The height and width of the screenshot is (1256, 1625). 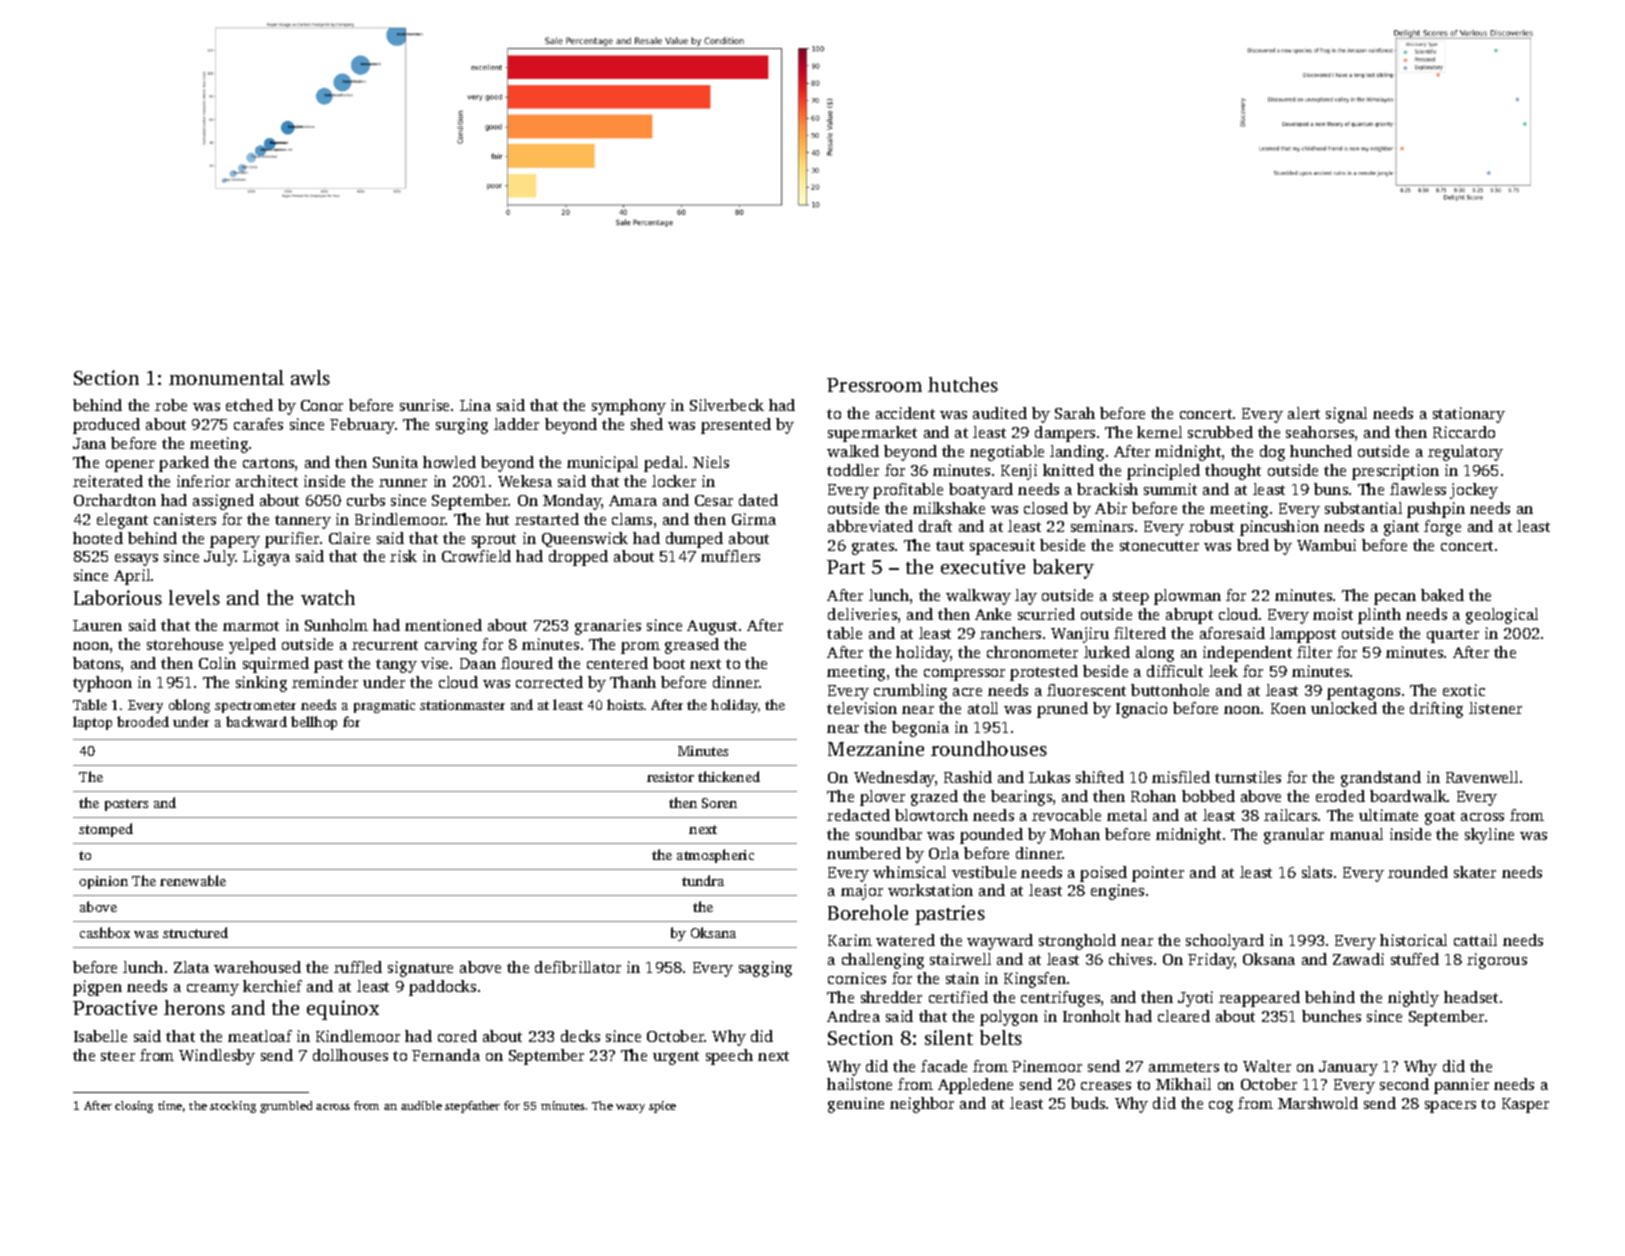 What do you see at coordinates (226, 377) in the screenshot?
I see `monumental` at bounding box center [226, 377].
